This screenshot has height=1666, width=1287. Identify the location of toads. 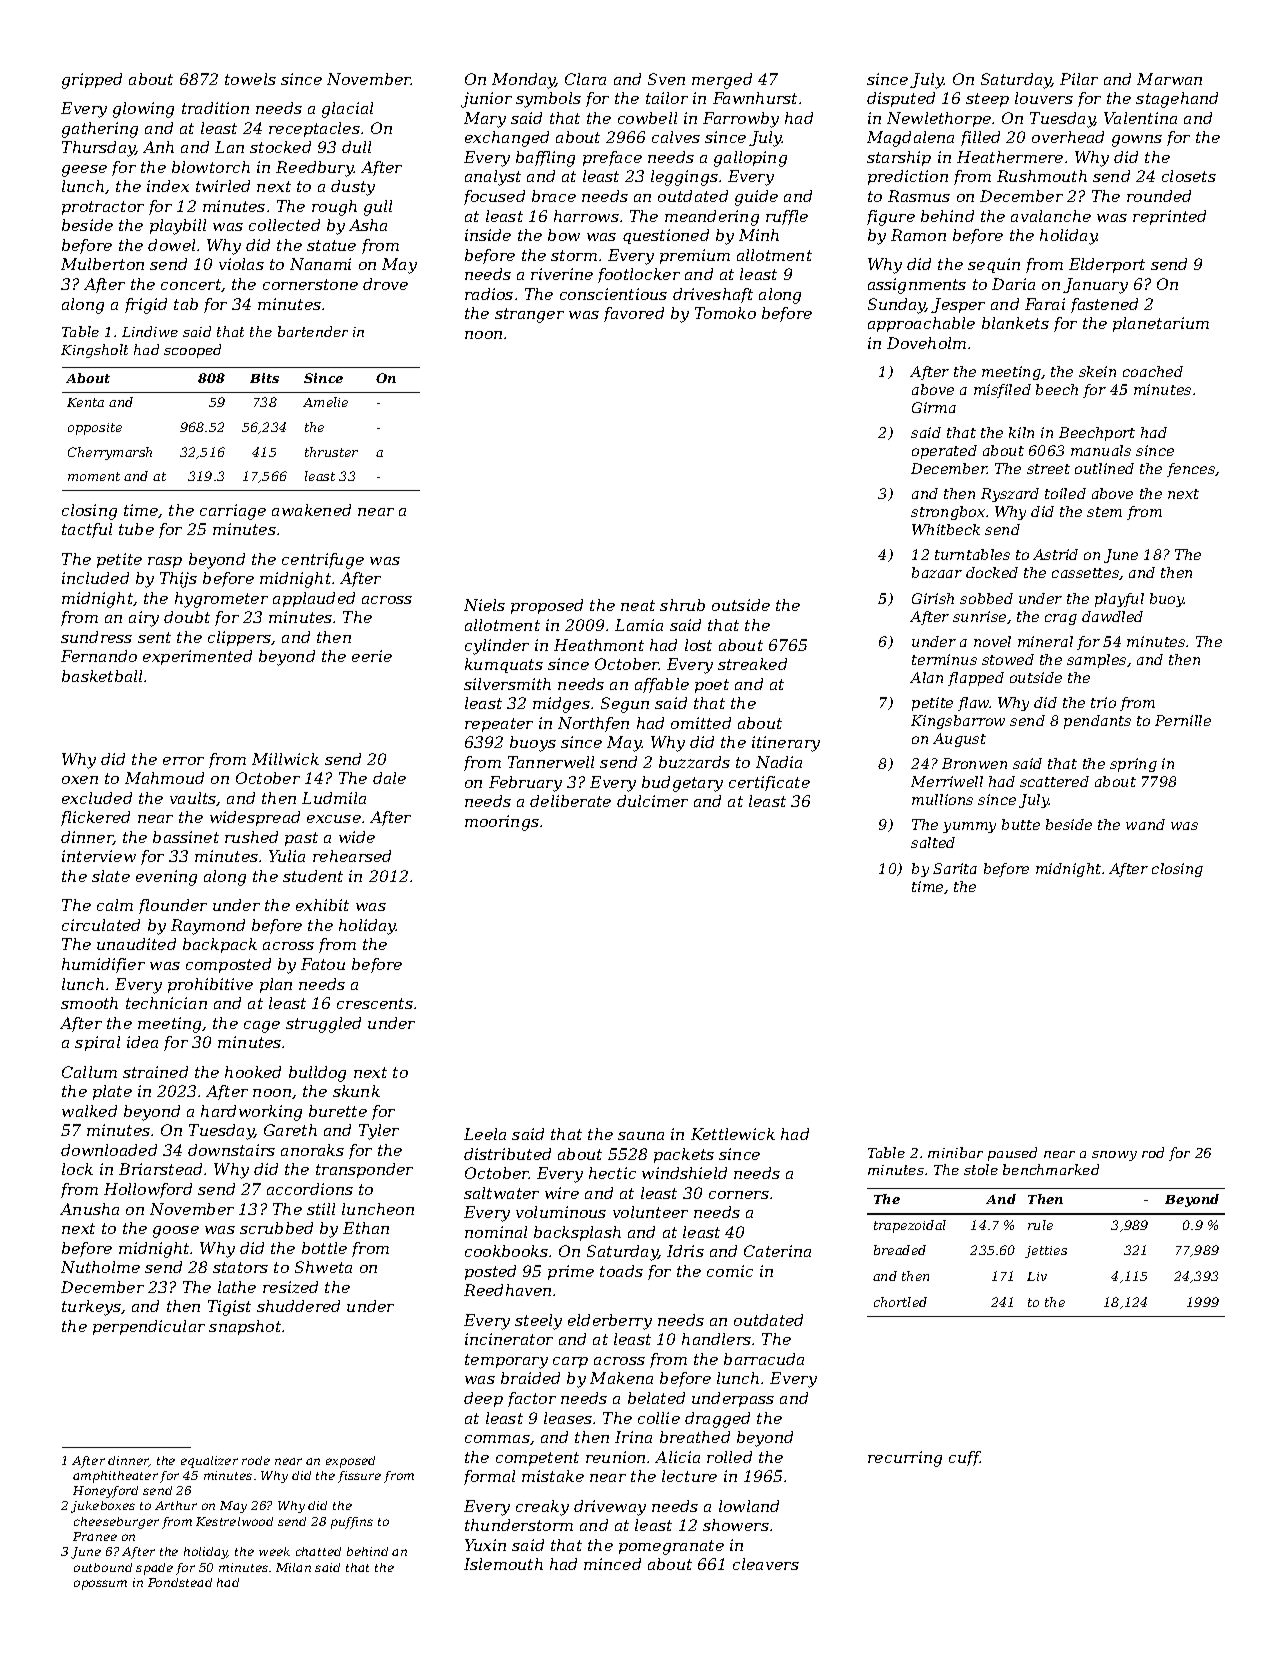
(621, 1271).
